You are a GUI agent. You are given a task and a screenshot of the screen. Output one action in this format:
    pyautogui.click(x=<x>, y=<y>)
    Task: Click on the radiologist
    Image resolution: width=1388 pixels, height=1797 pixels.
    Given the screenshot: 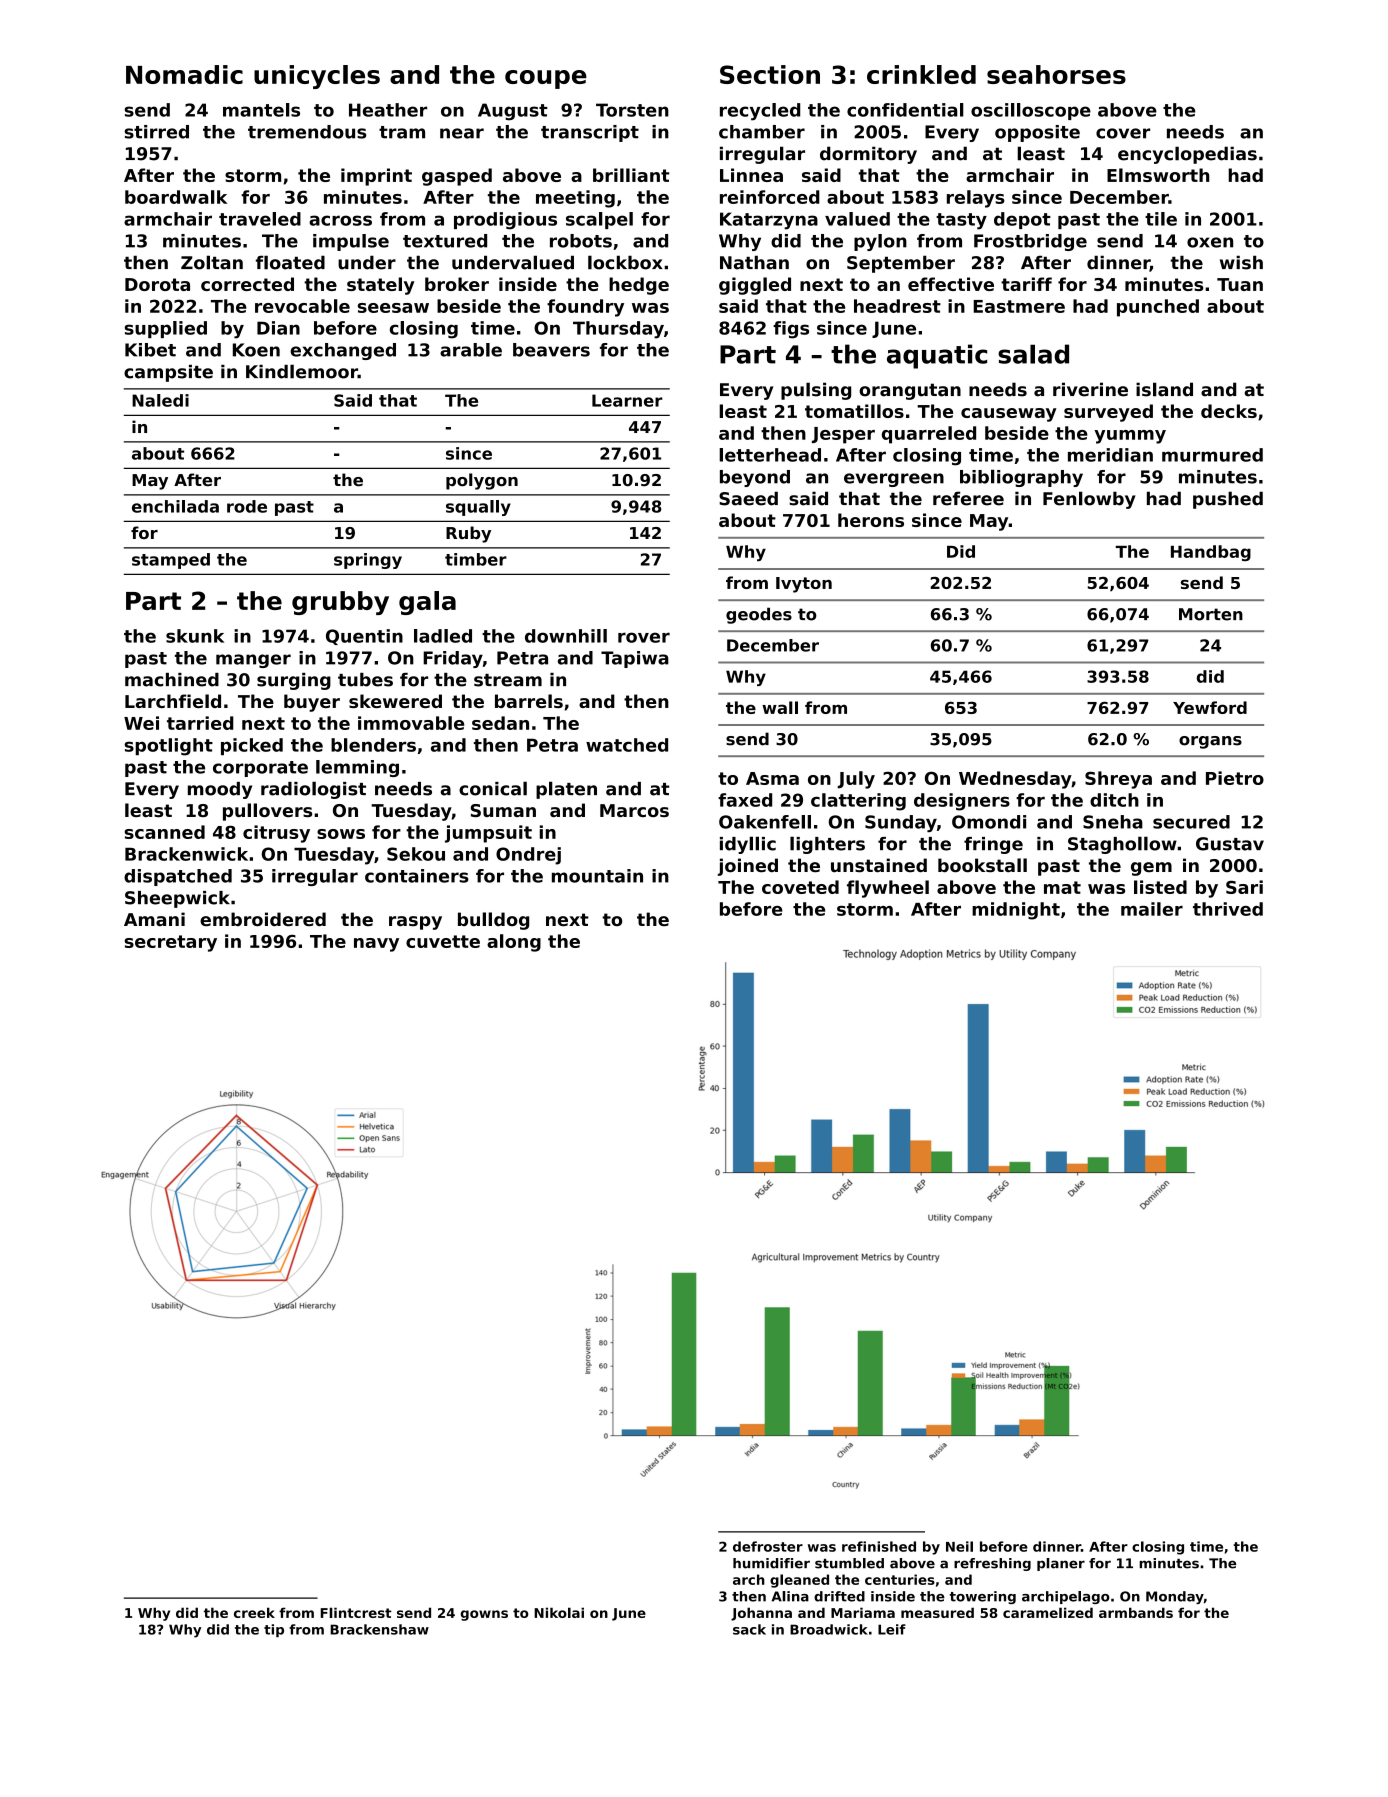 What is the action you would take?
    pyautogui.click(x=313, y=790)
